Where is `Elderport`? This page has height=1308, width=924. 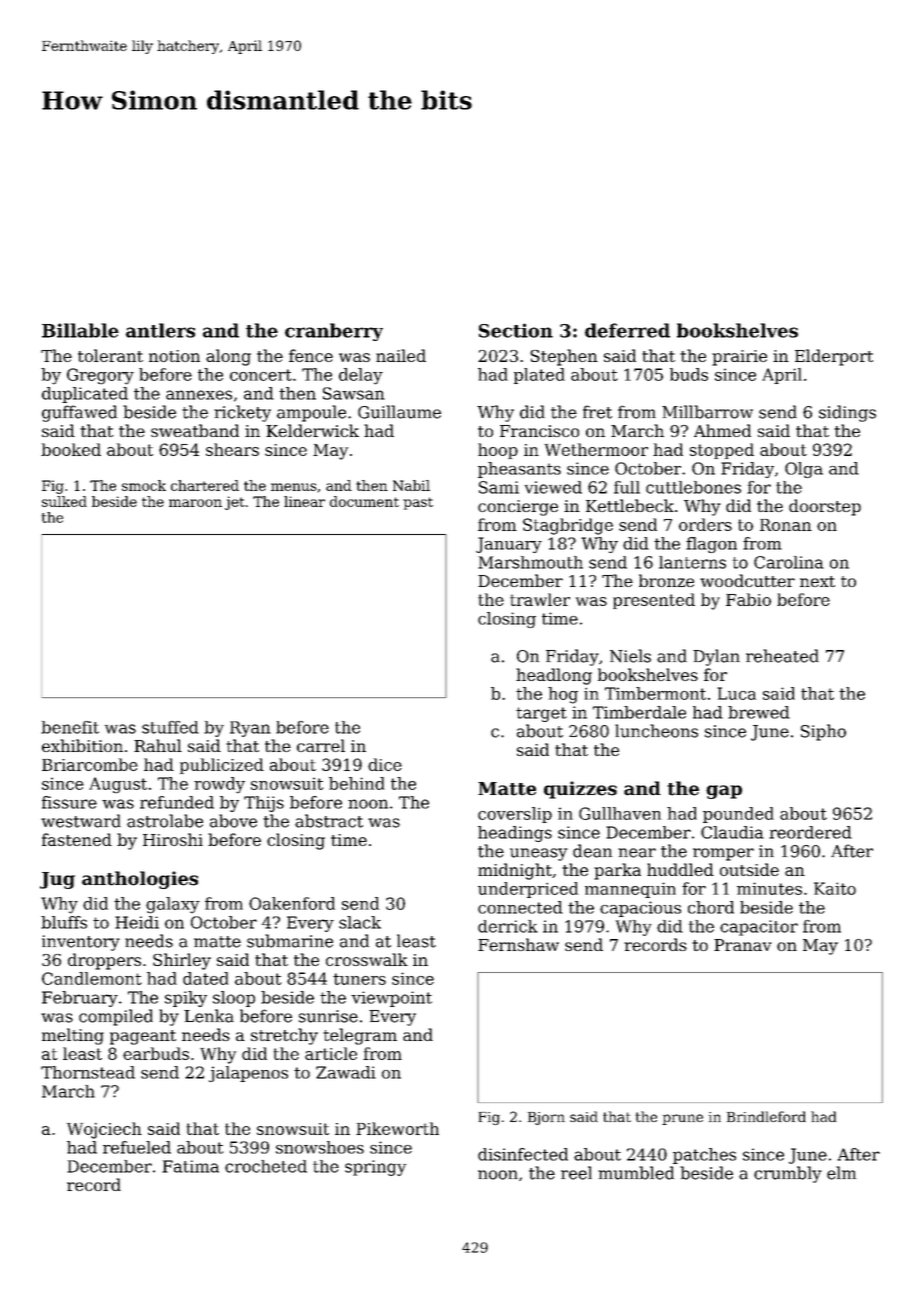 Elderport is located at coordinates (834, 357).
